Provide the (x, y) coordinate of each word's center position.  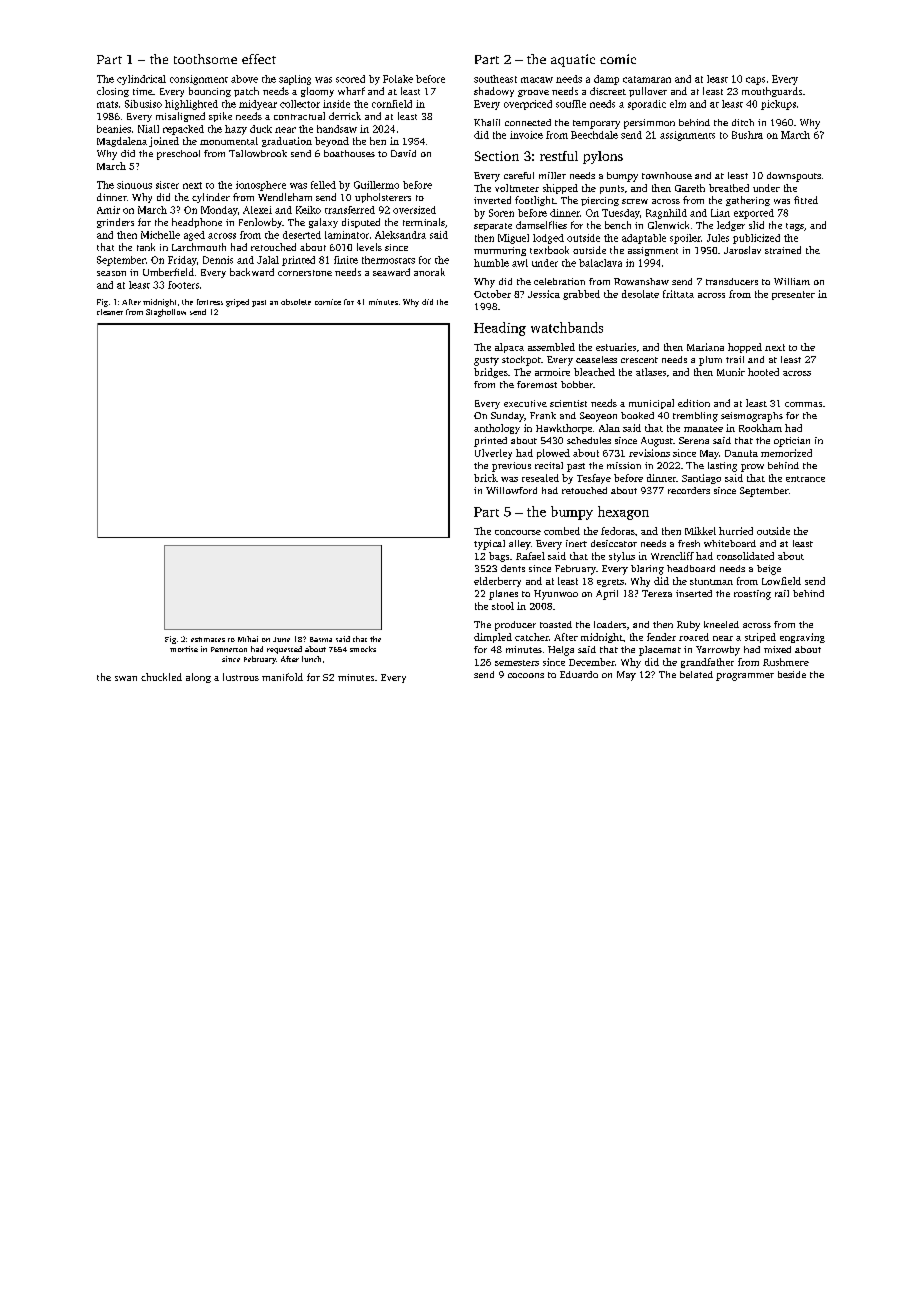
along (198, 678)
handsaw (337, 129)
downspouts (794, 177)
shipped (560, 189)
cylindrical (141, 80)
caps (755, 81)
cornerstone (305, 273)
